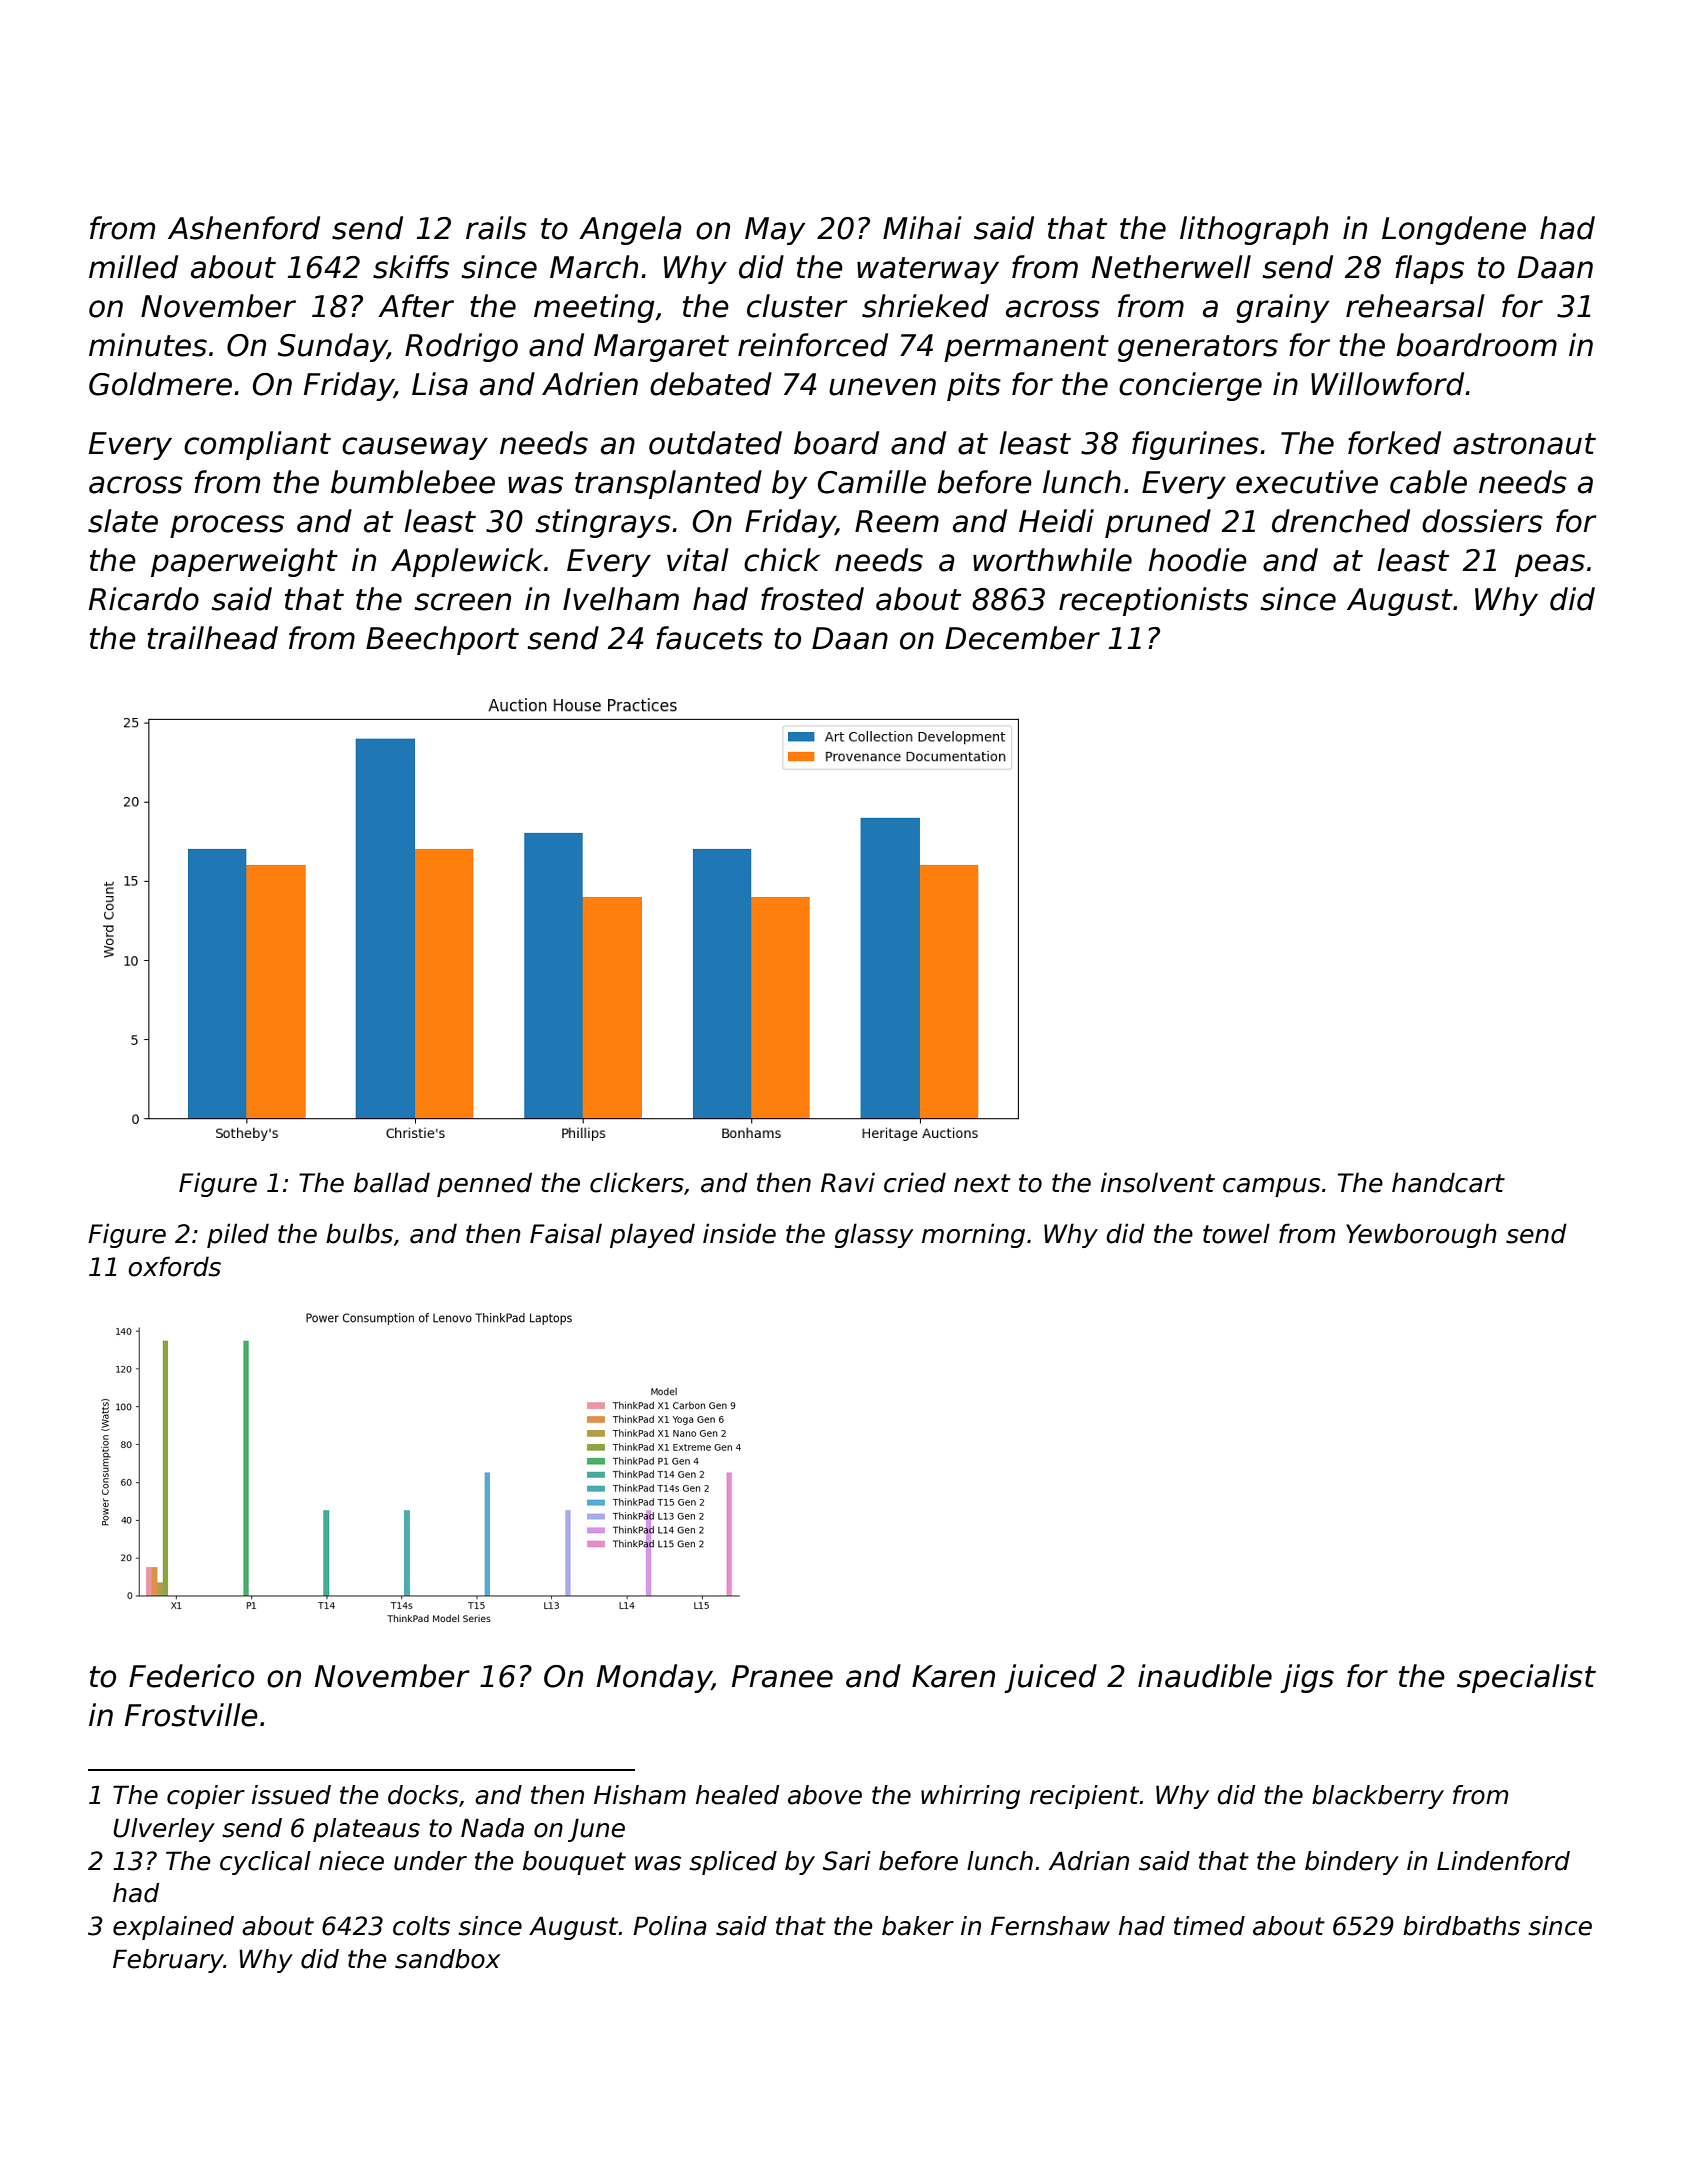 Image resolution: width=1683 pixels, height=2178 pixels. I want to click on birdbaths, so click(1461, 1926).
